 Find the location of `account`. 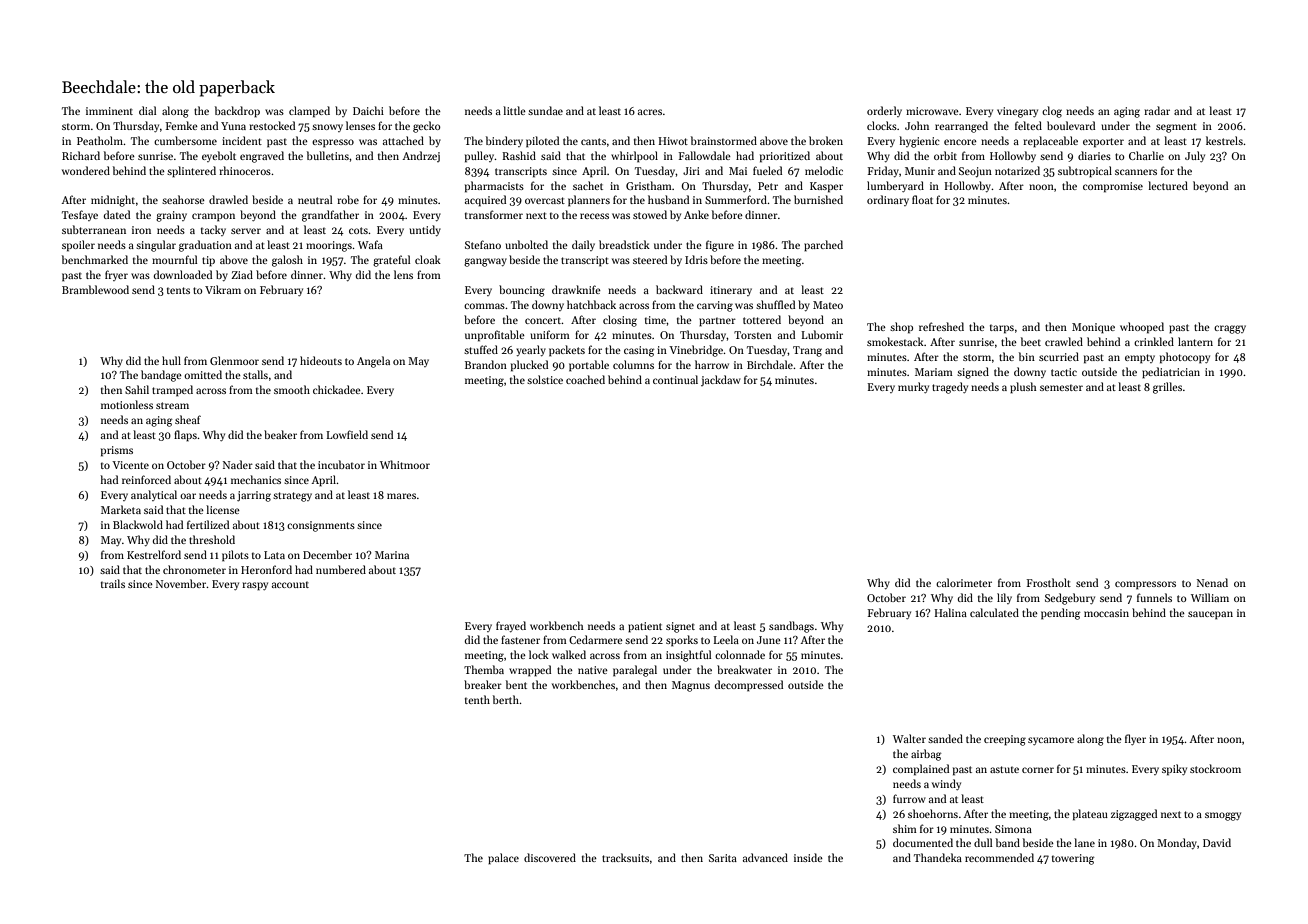

account is located at coordinates (290, 584).
